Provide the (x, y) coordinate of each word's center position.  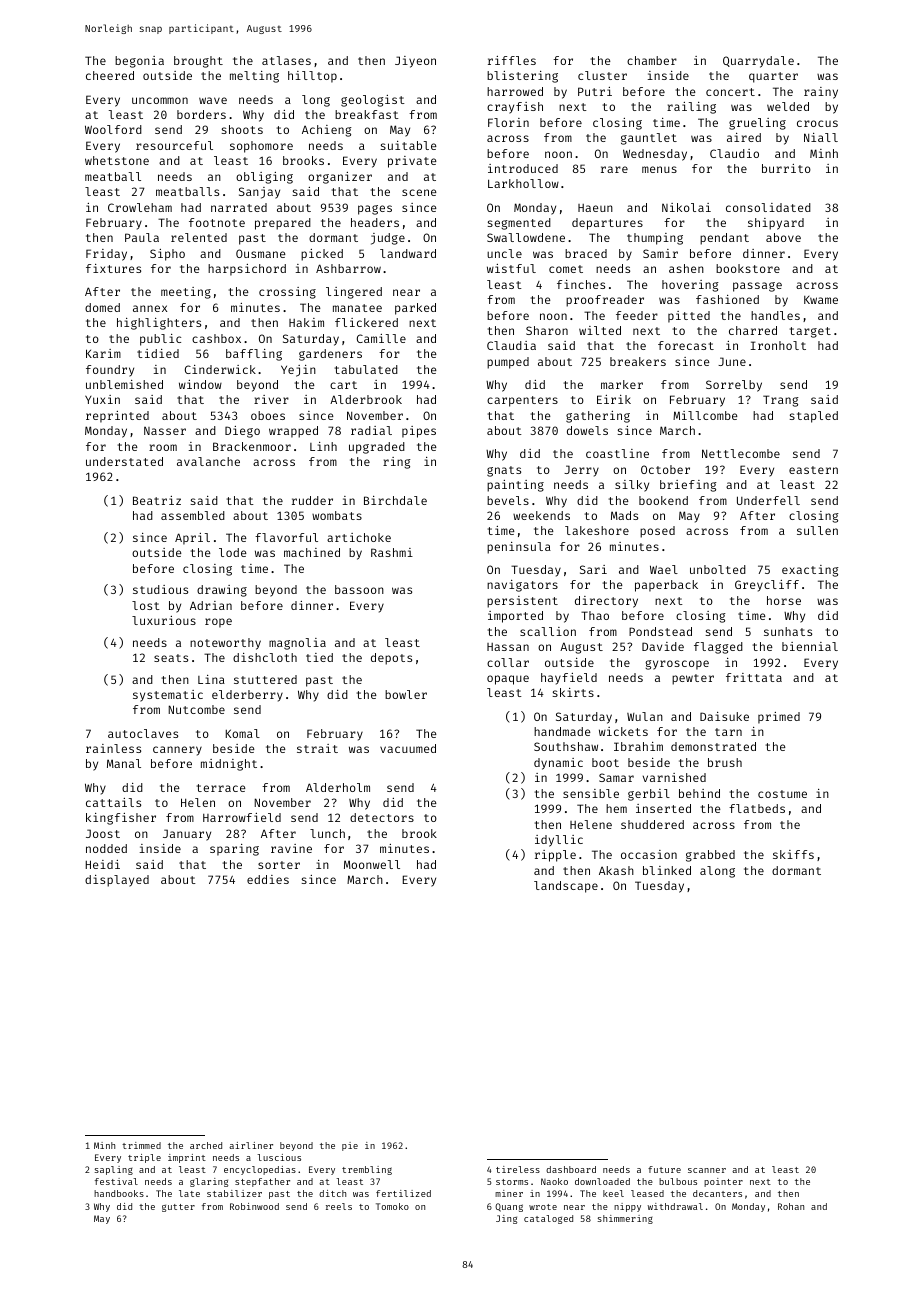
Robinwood (254, 1206)
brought (198, 62)
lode (233, 552)
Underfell (768, 500)
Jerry (581, 471)
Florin (508, 122)
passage (757, 287)
